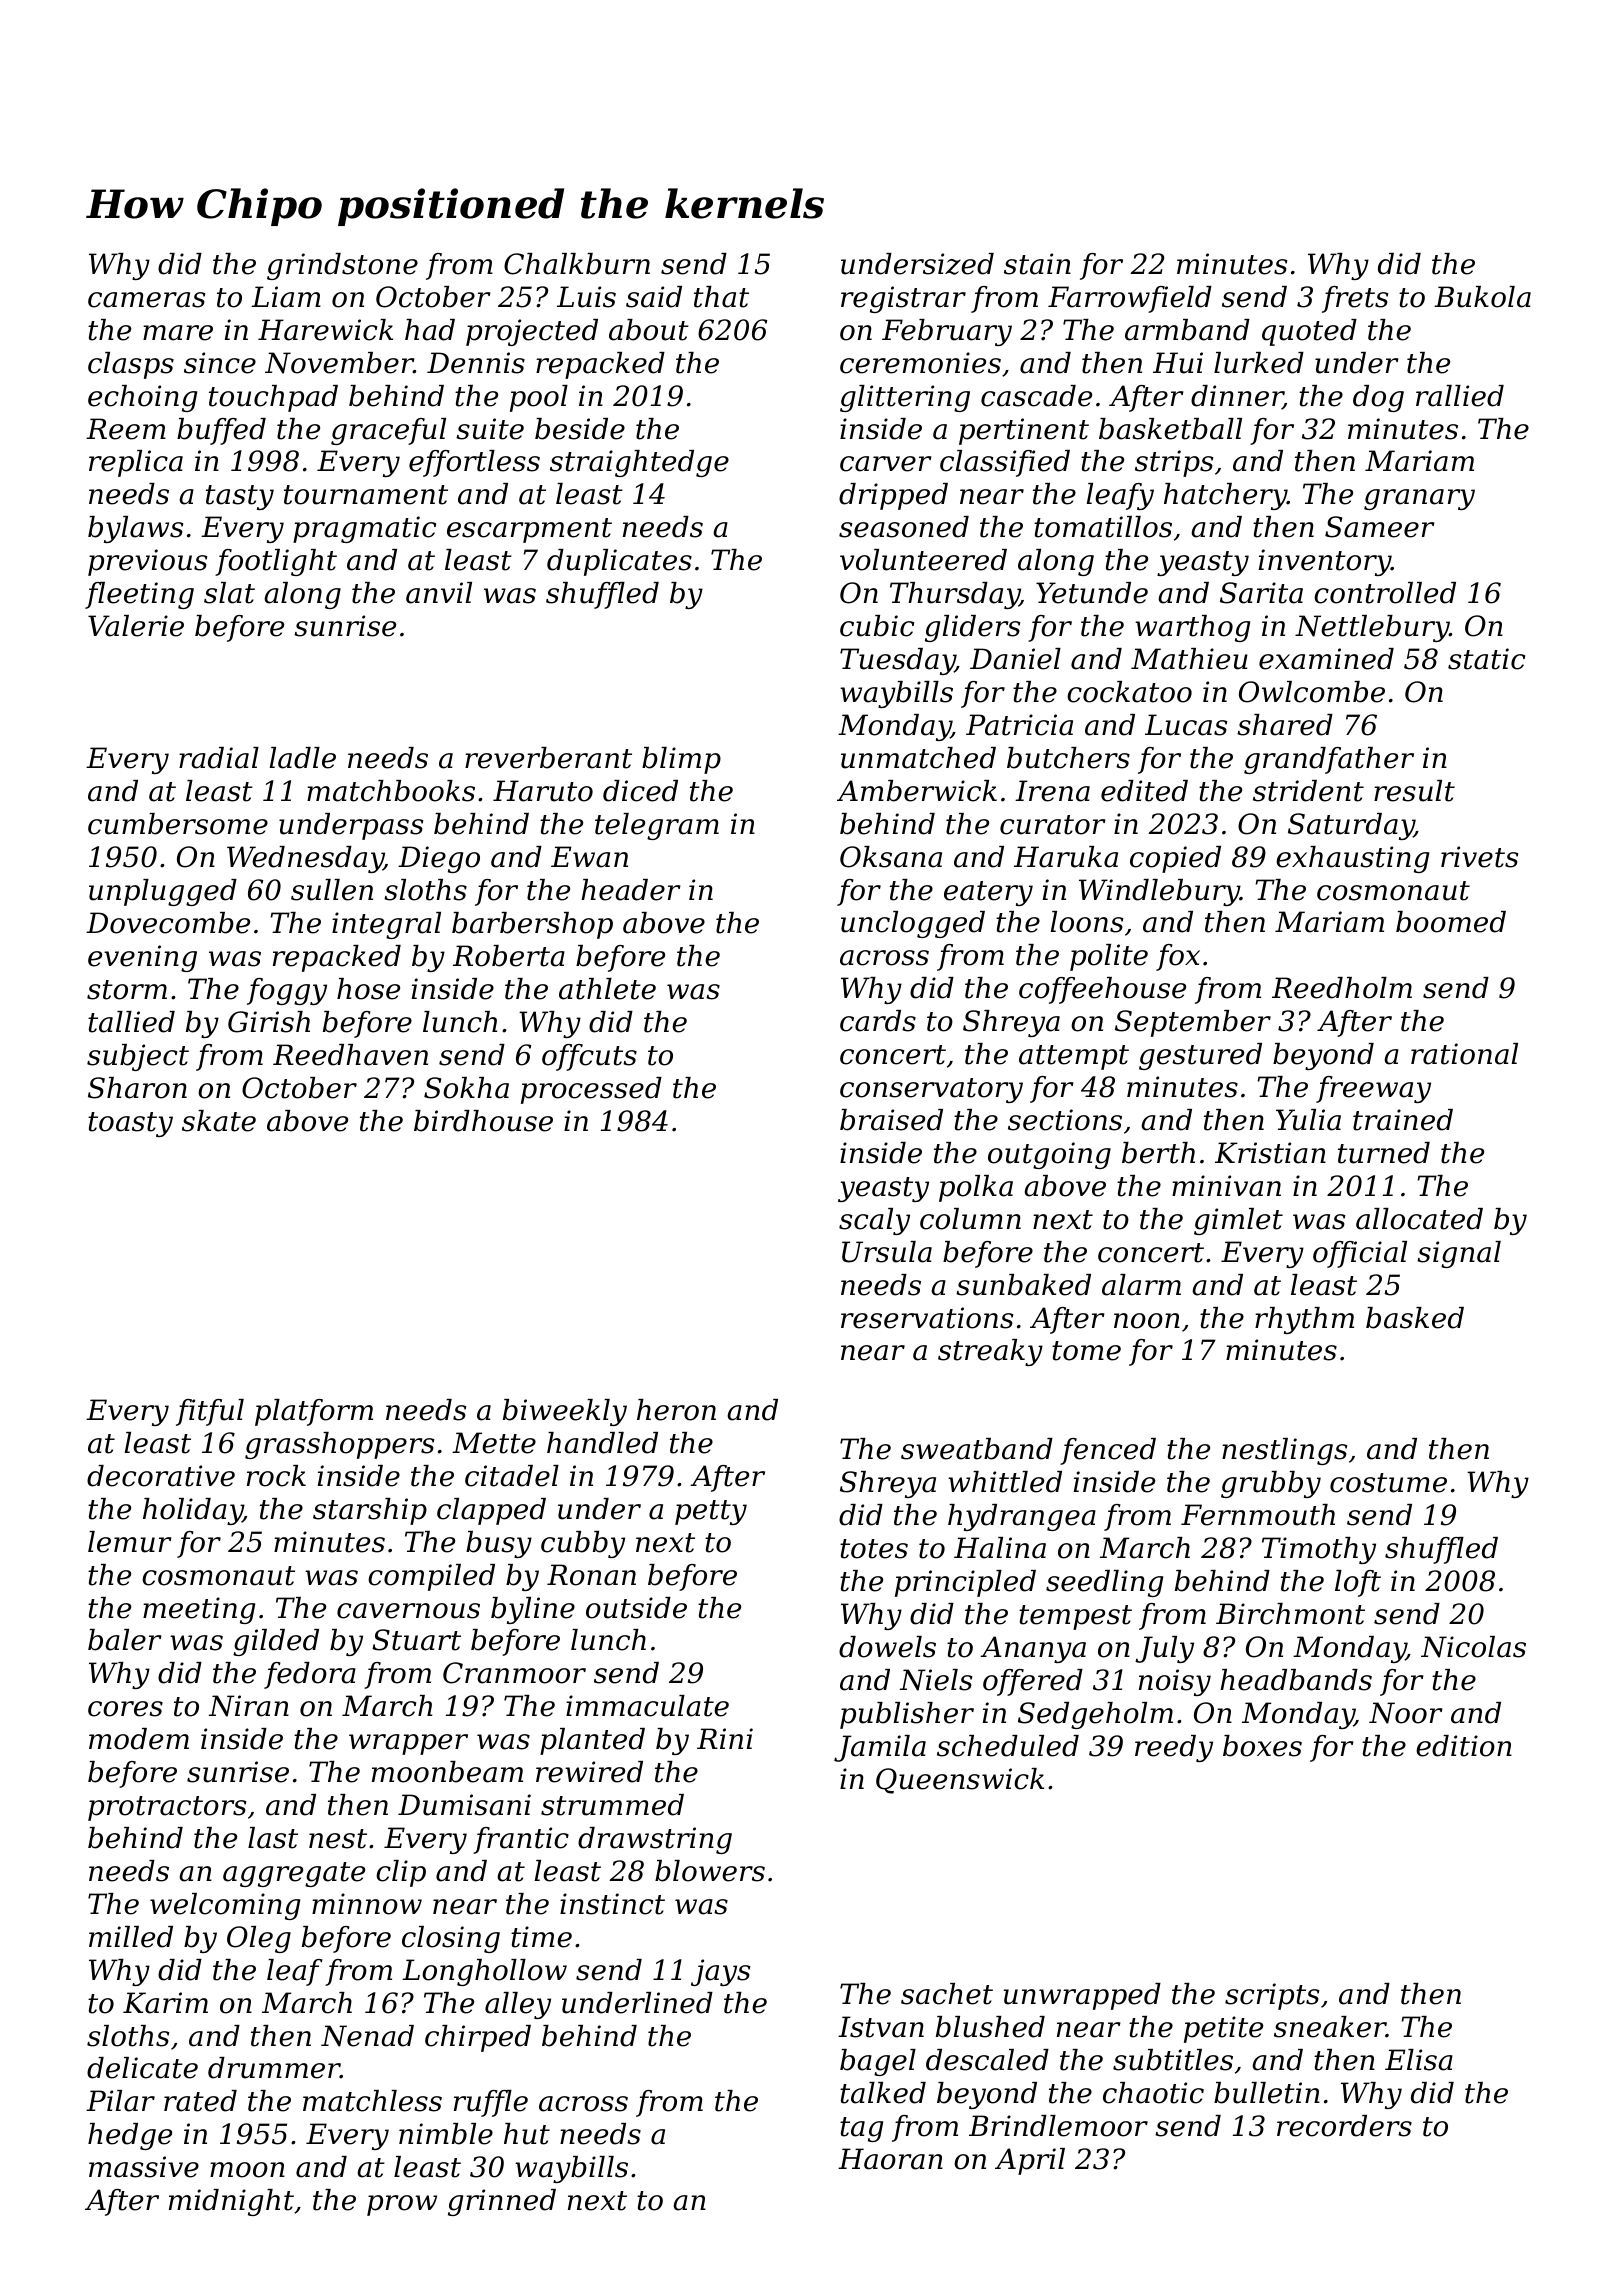 Image resolution: width=1620 pixels, height=2292 pixels. What do you see at coordinates (146, 300) in the screenshot?
I see `cameras` at bounding box center [146, 300].
